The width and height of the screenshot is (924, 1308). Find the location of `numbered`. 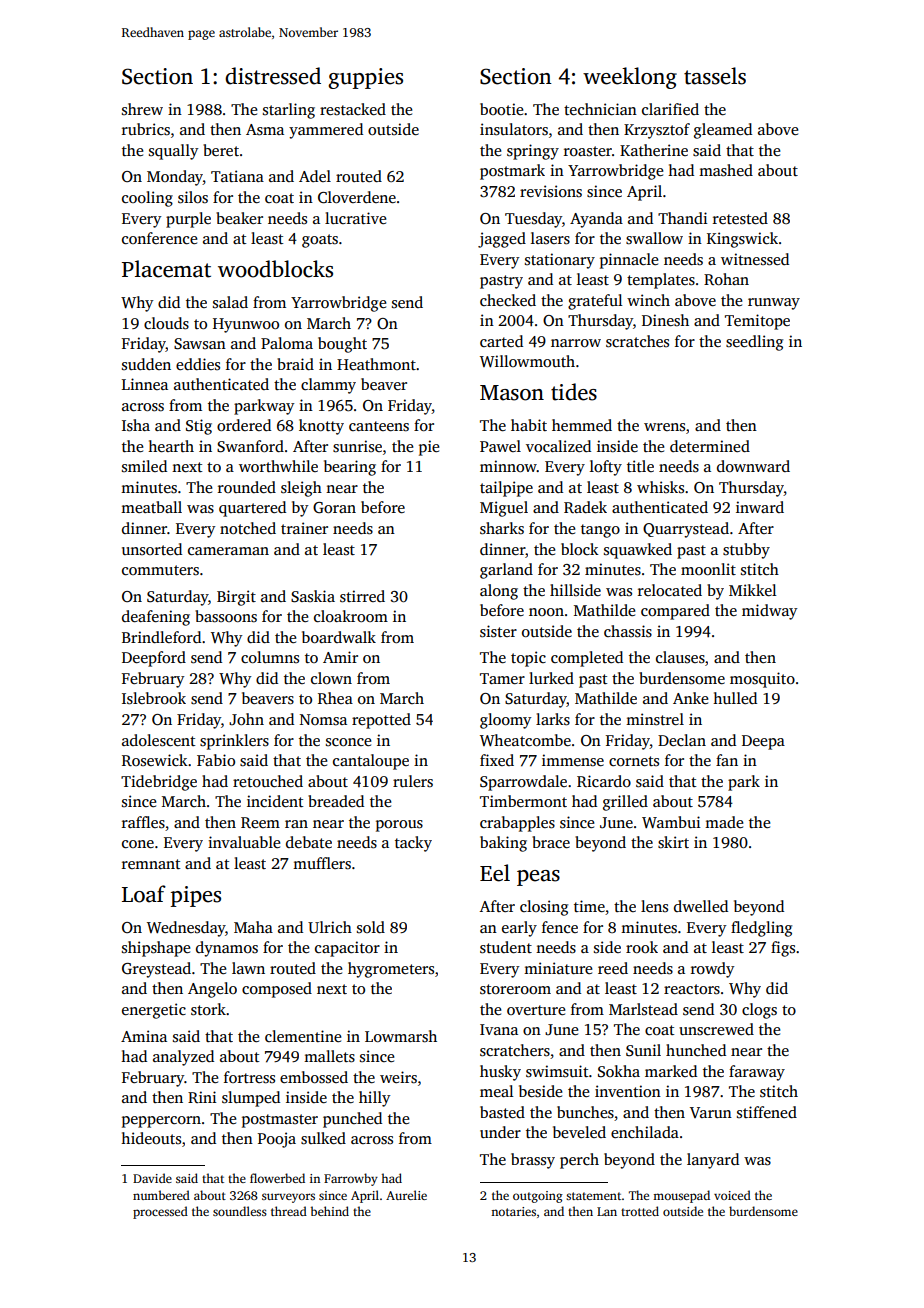

numbered is located at coordinates (161, 1195).
